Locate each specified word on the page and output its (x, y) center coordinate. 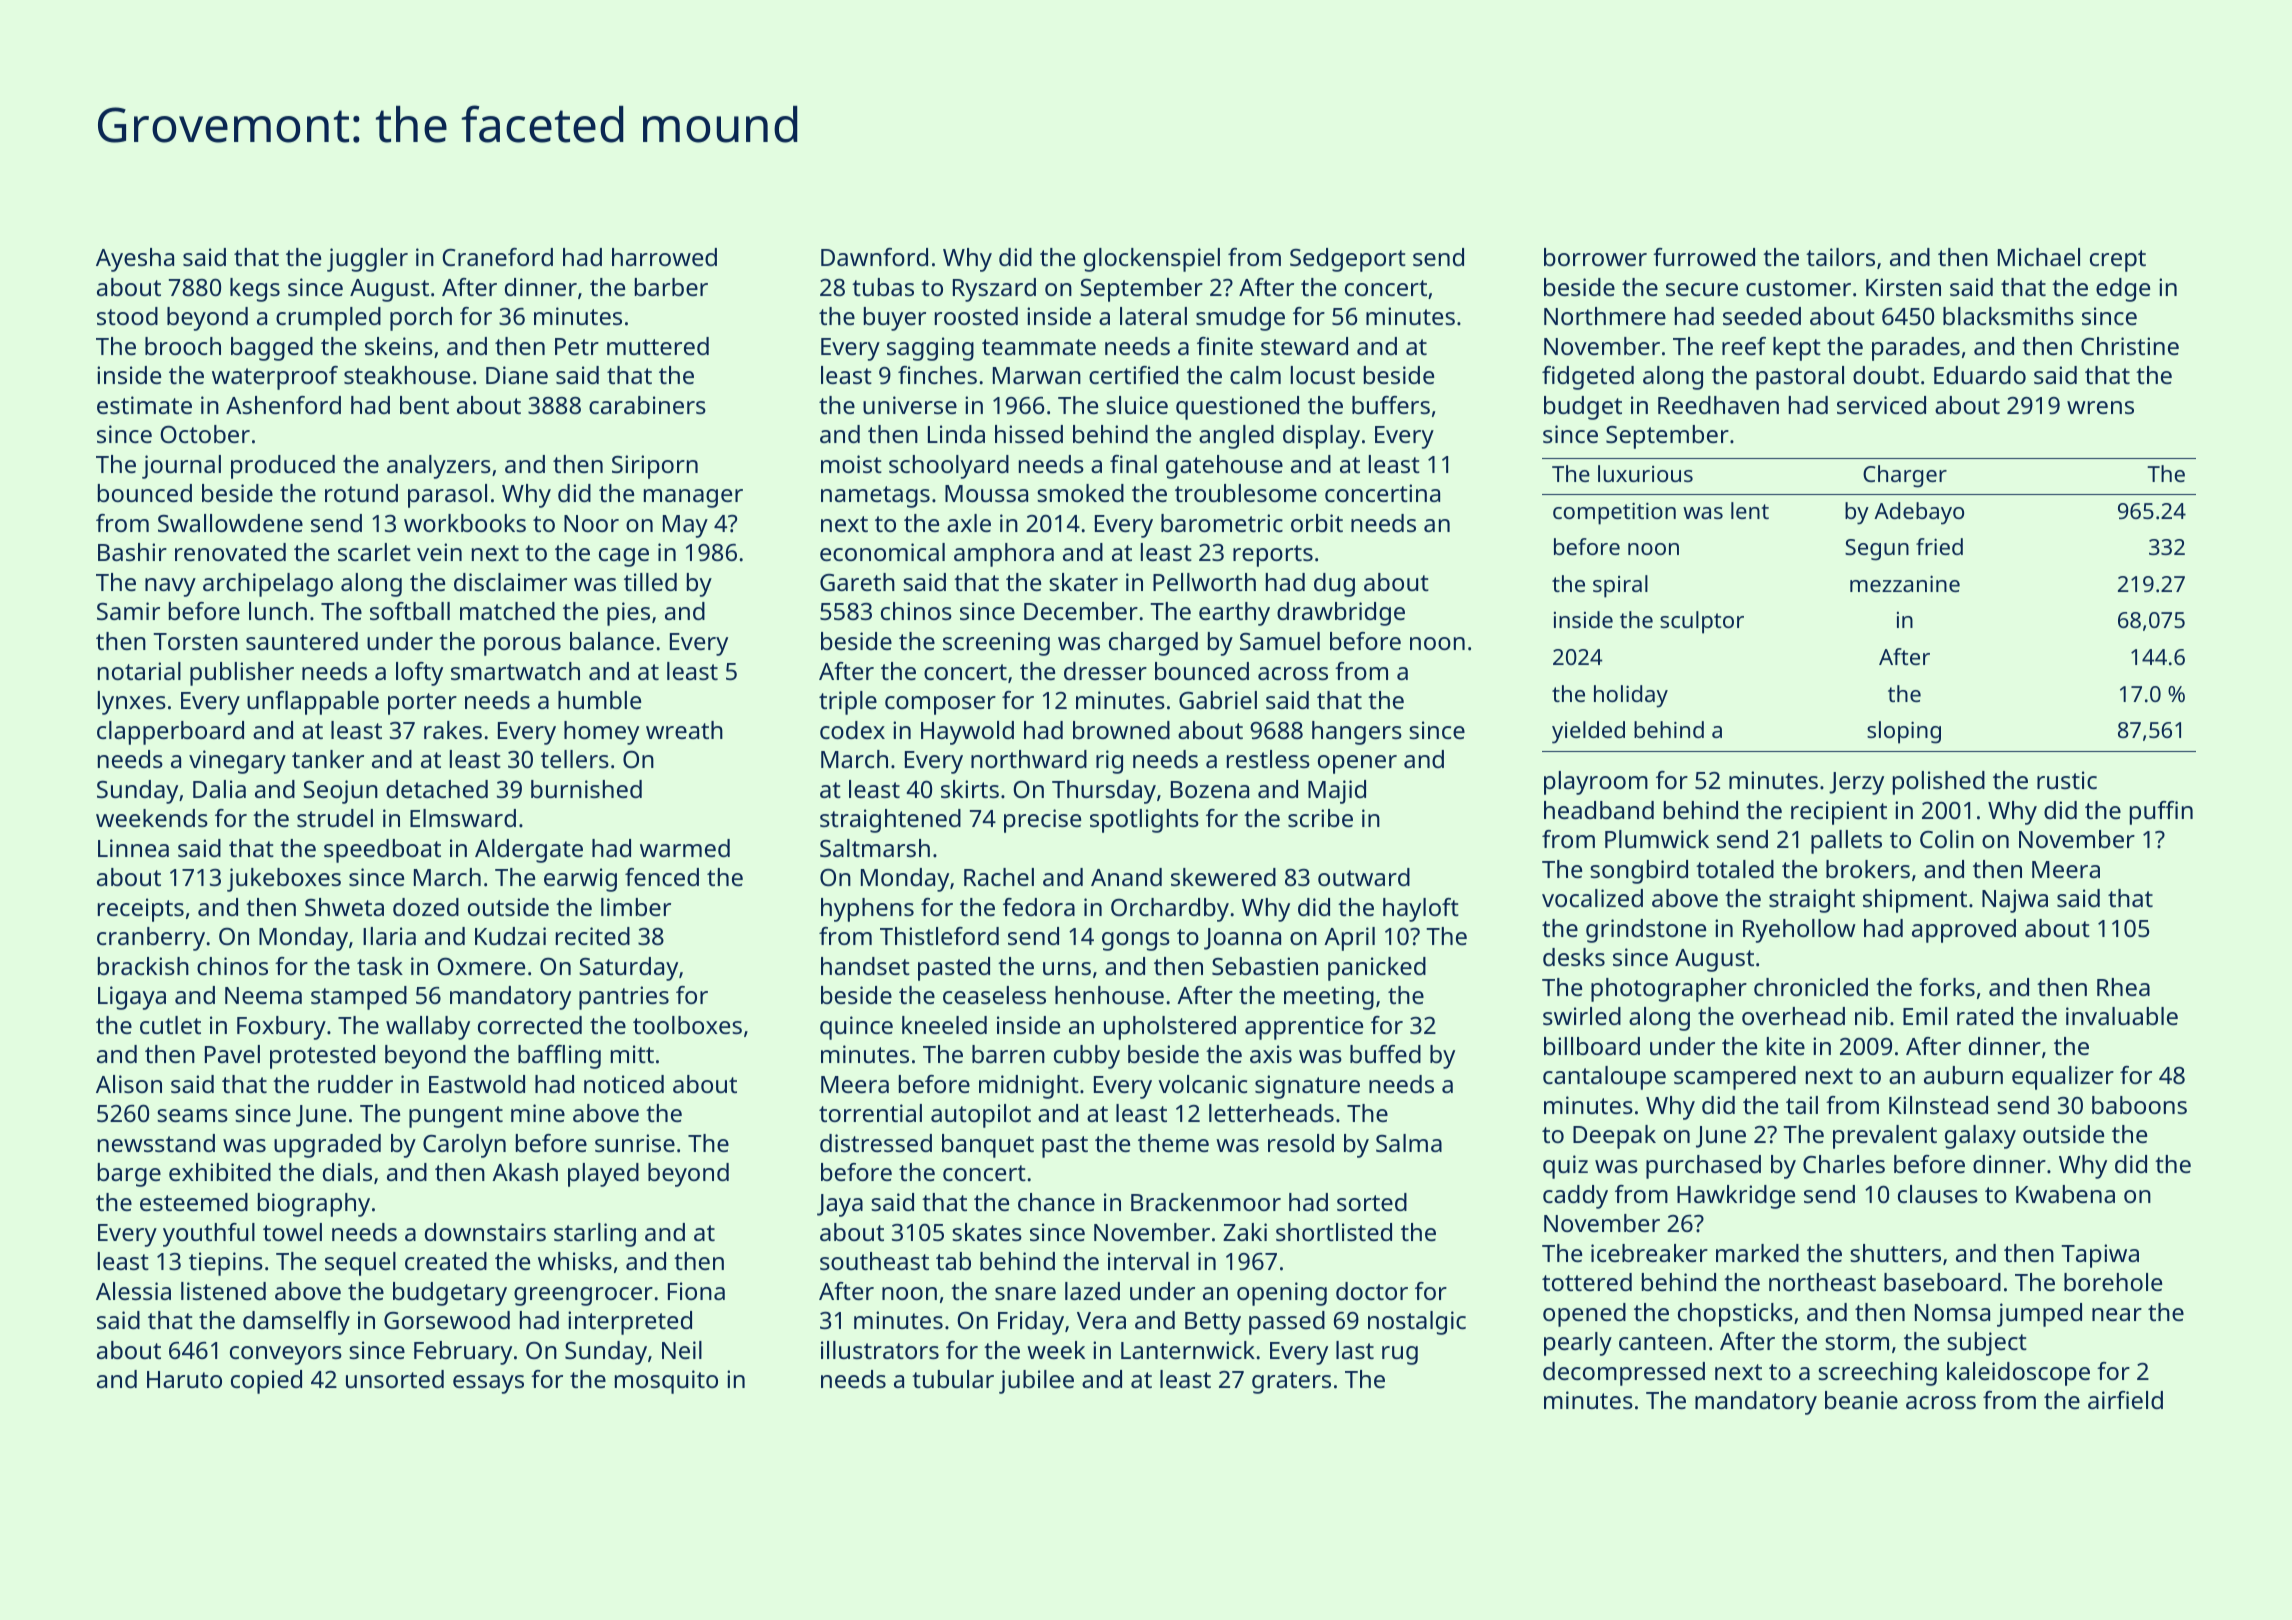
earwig (580, 880)
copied (266, 1382)
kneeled (944, 1025)
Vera (1101, 1320)
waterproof (275, 378)
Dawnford (874, 257)
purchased (1703, 1167)
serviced (1881, 405)
